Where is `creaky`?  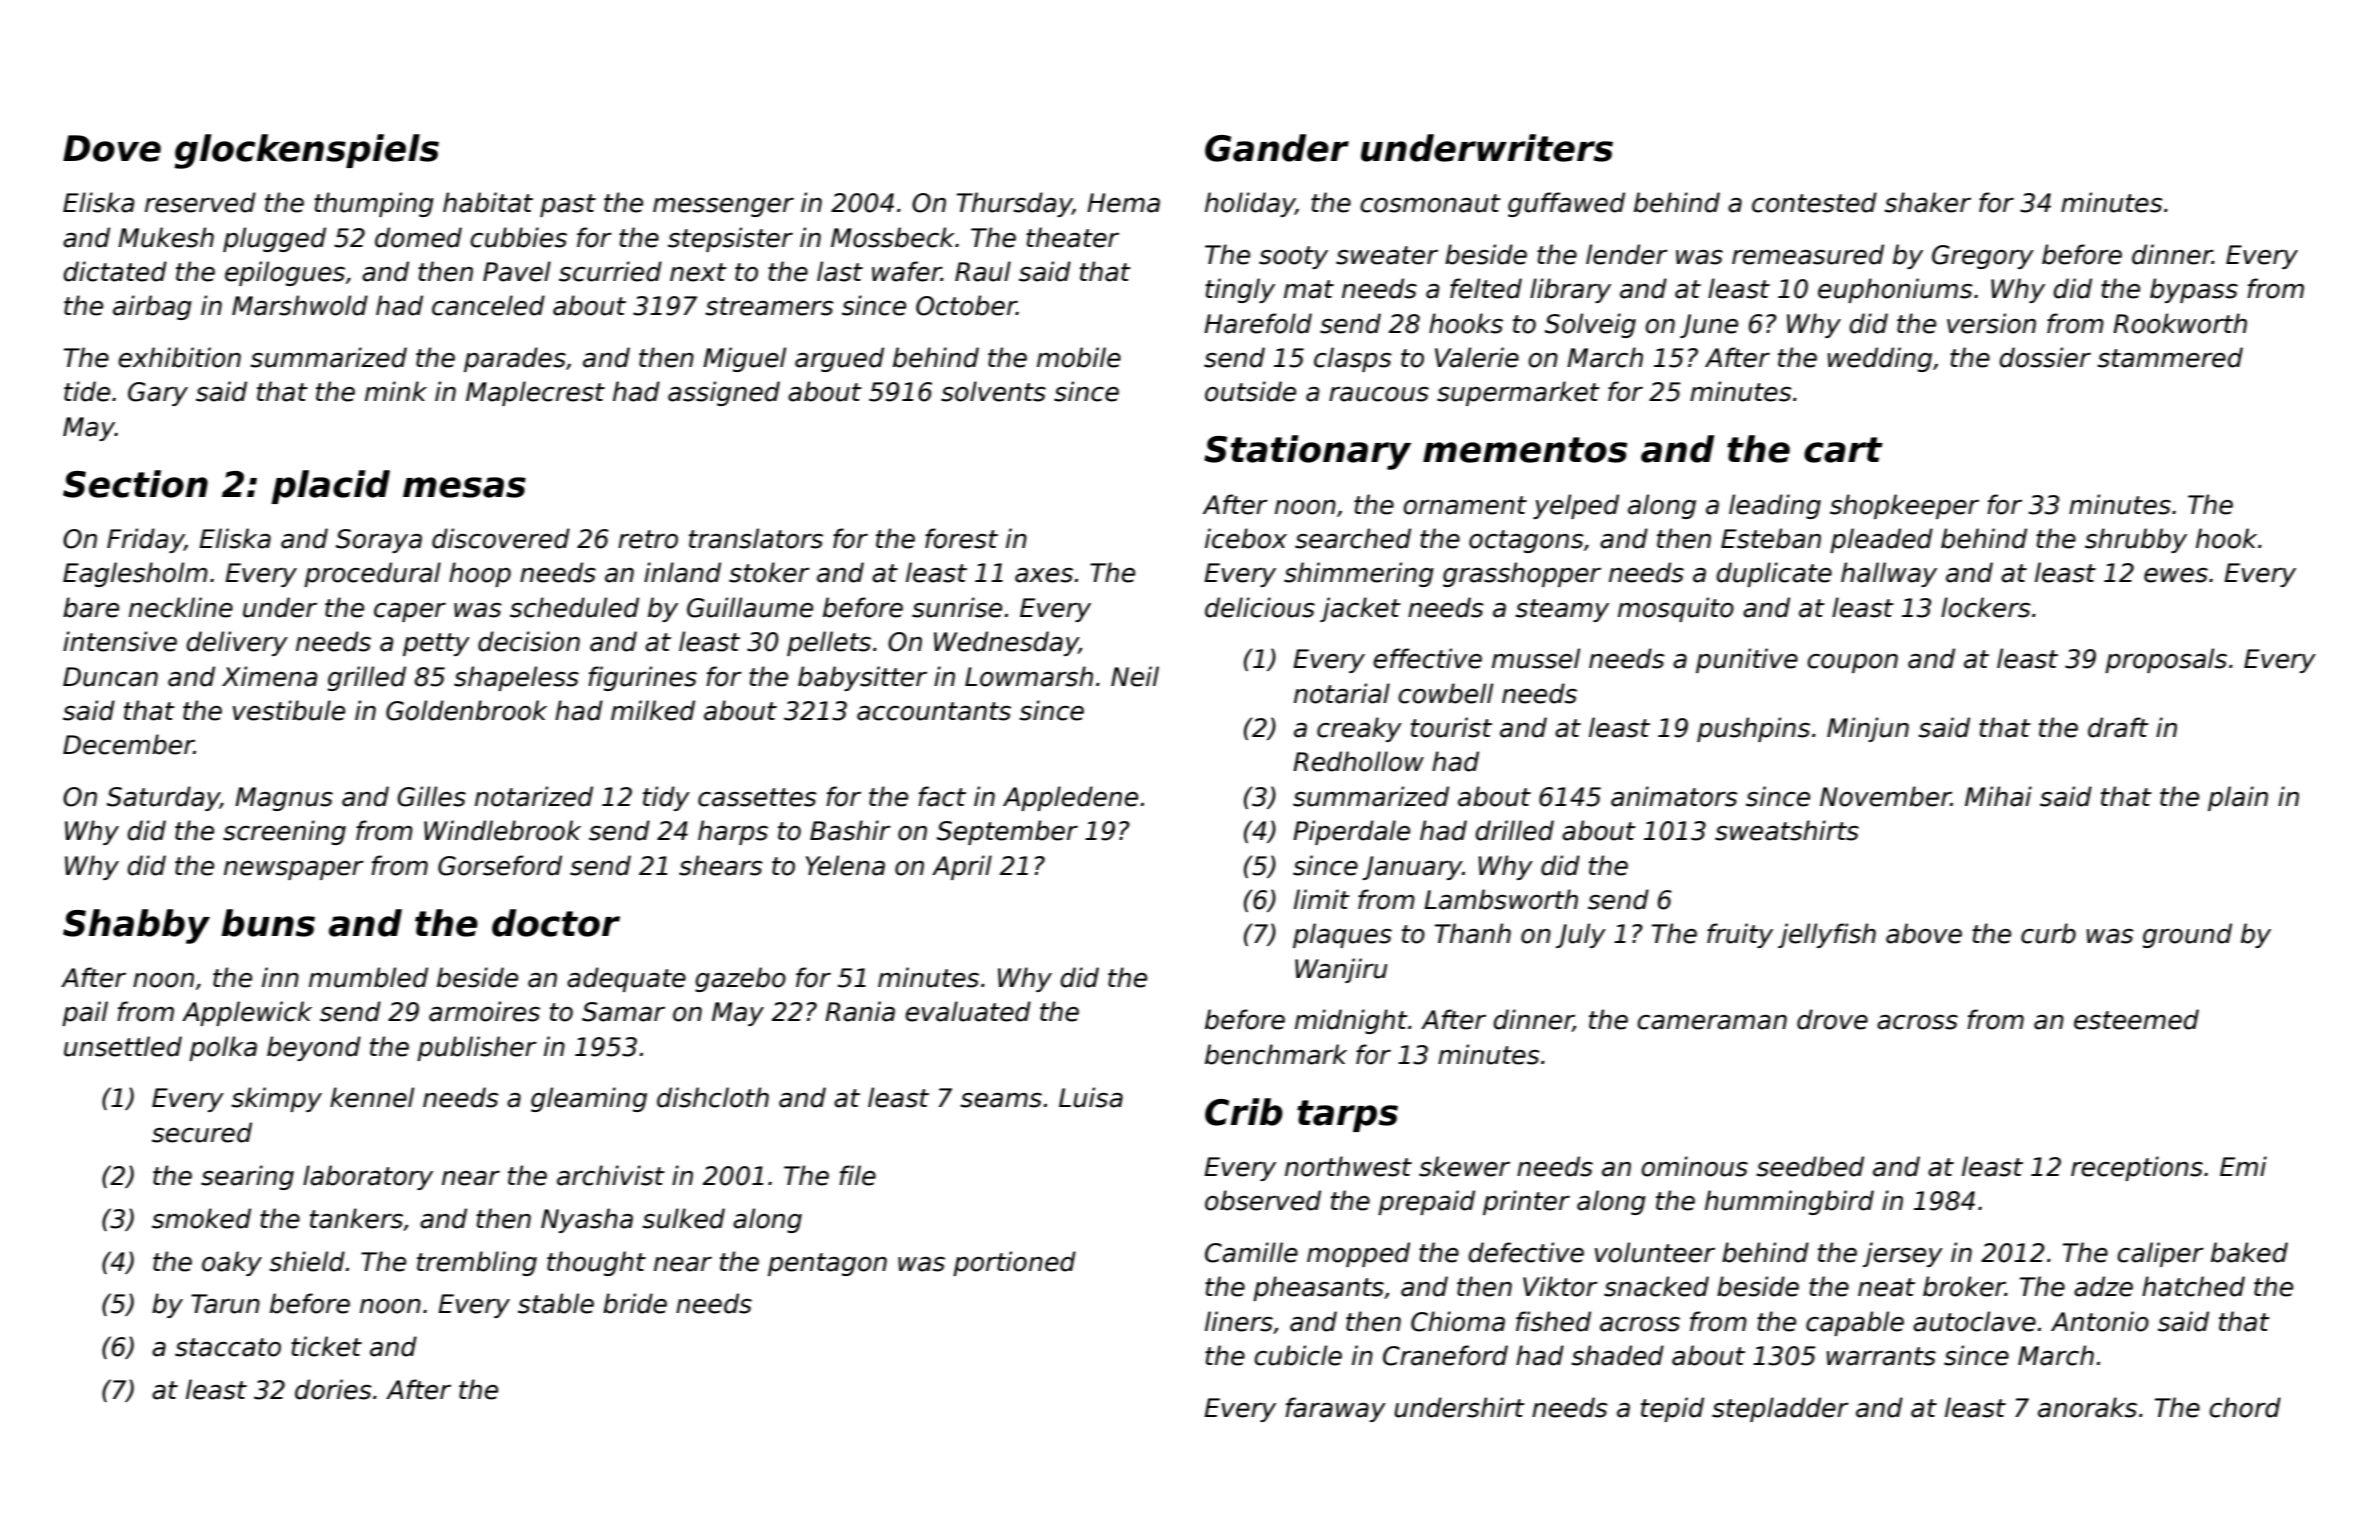 creaky is located at coordinates (1359, 729).
